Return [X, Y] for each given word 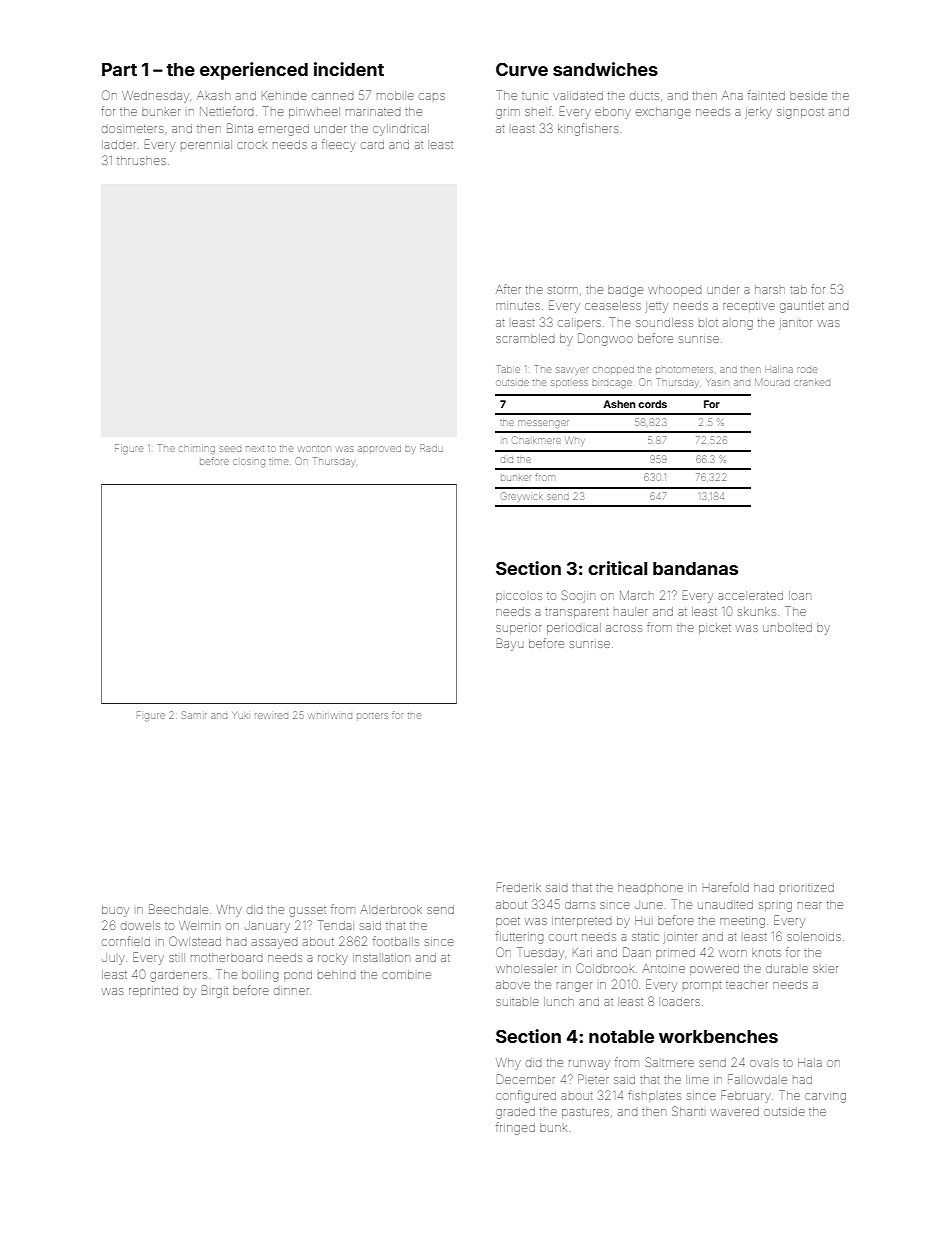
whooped [674, 290]
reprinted [153, 992]
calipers [579, 323]
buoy [115, 911]
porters [372, 716]
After [508, 289]
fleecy [339, 145]
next [255, 449]
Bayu [510, 644]
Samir [194, 715]
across [624, 628]
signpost [800, 113]
